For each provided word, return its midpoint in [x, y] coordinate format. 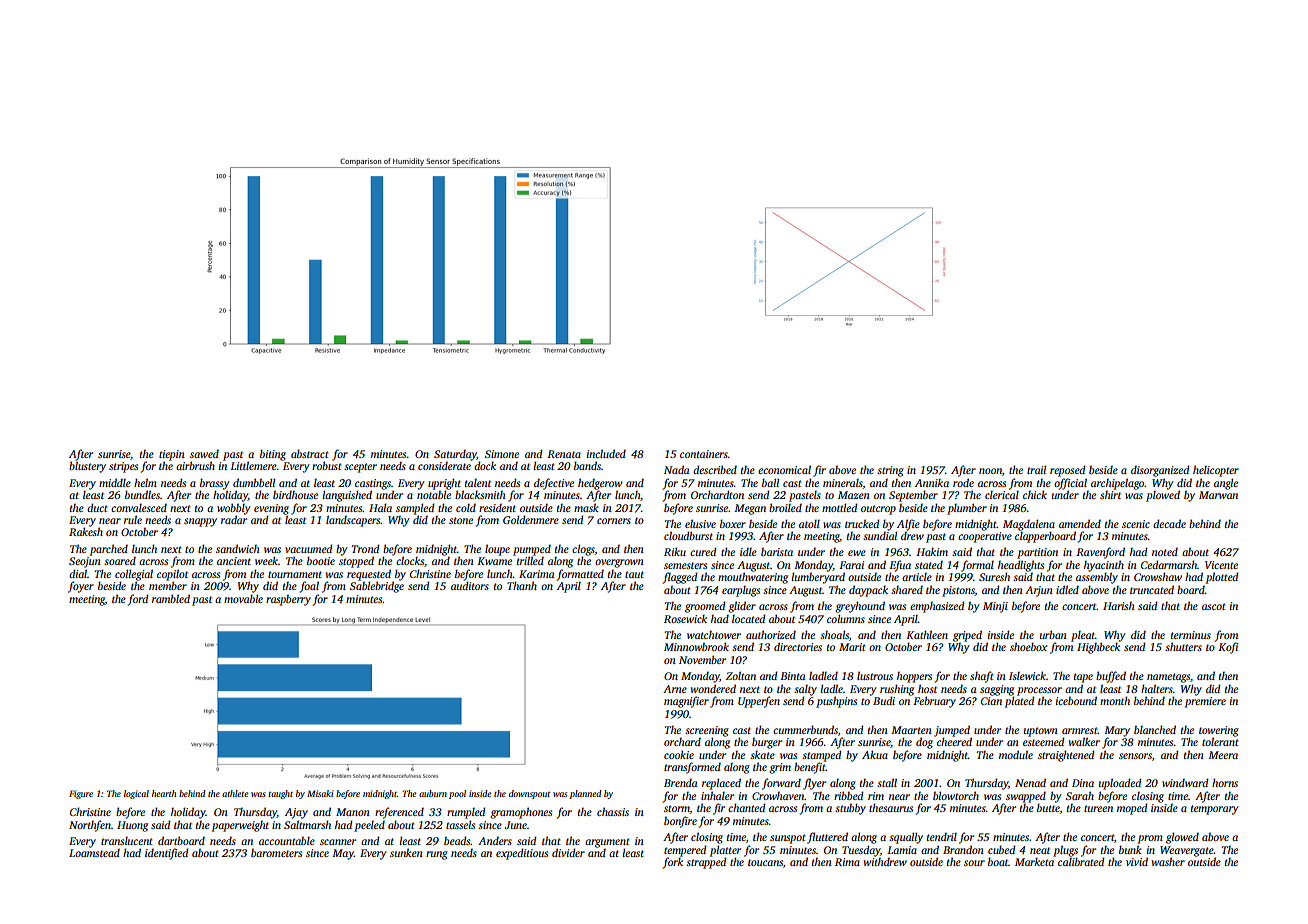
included [606, 453]
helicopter [1216, 471]
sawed [204, 454]
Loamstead [94, 853]
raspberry [288, 600]
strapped [706, 863]
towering [1219, 731]
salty [805, 690]
